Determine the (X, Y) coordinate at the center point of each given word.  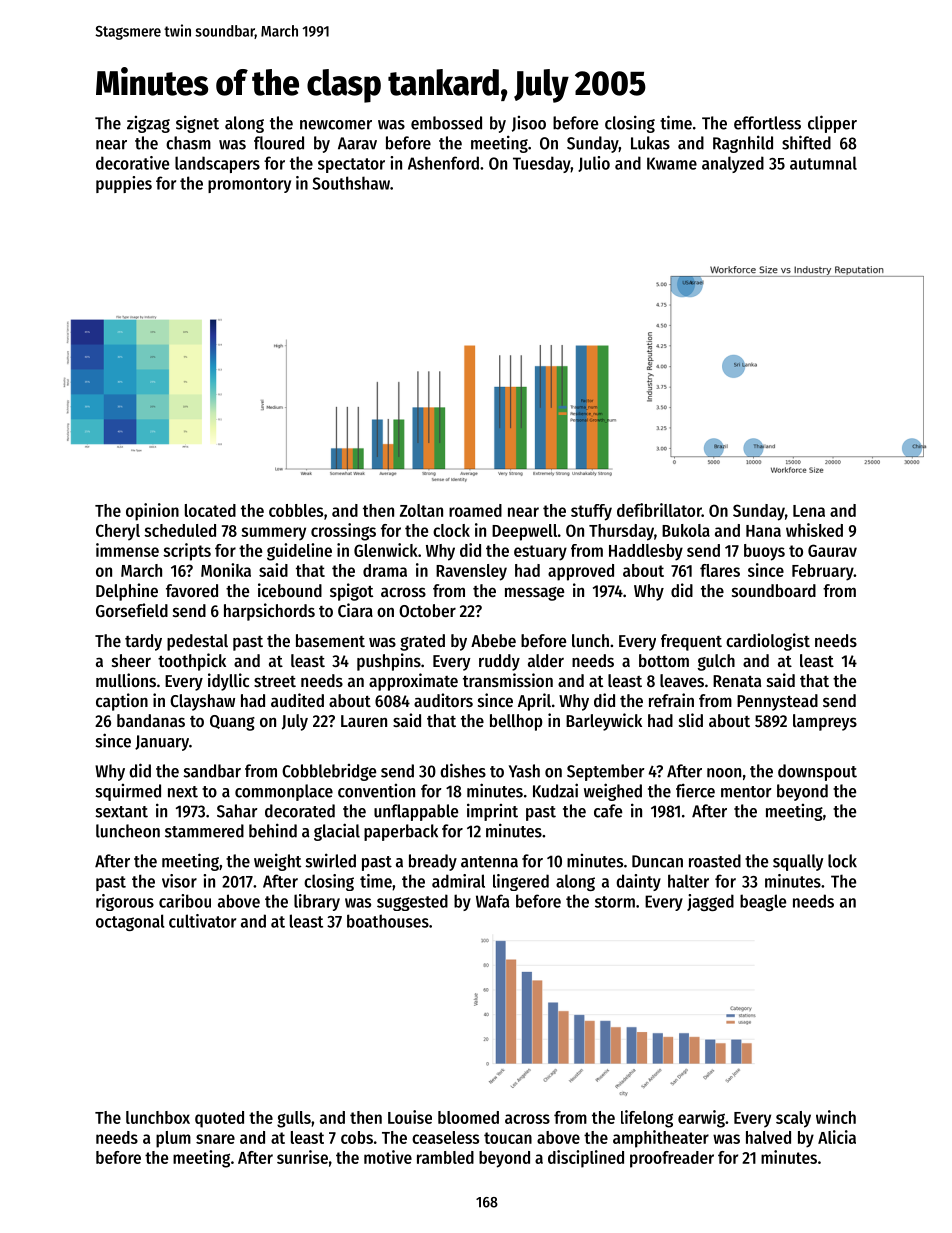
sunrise (302, 1157)
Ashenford (443, 163)
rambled (445, 1157)
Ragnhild (743, 144)
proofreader (672, 1159)
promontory (249, 185)
